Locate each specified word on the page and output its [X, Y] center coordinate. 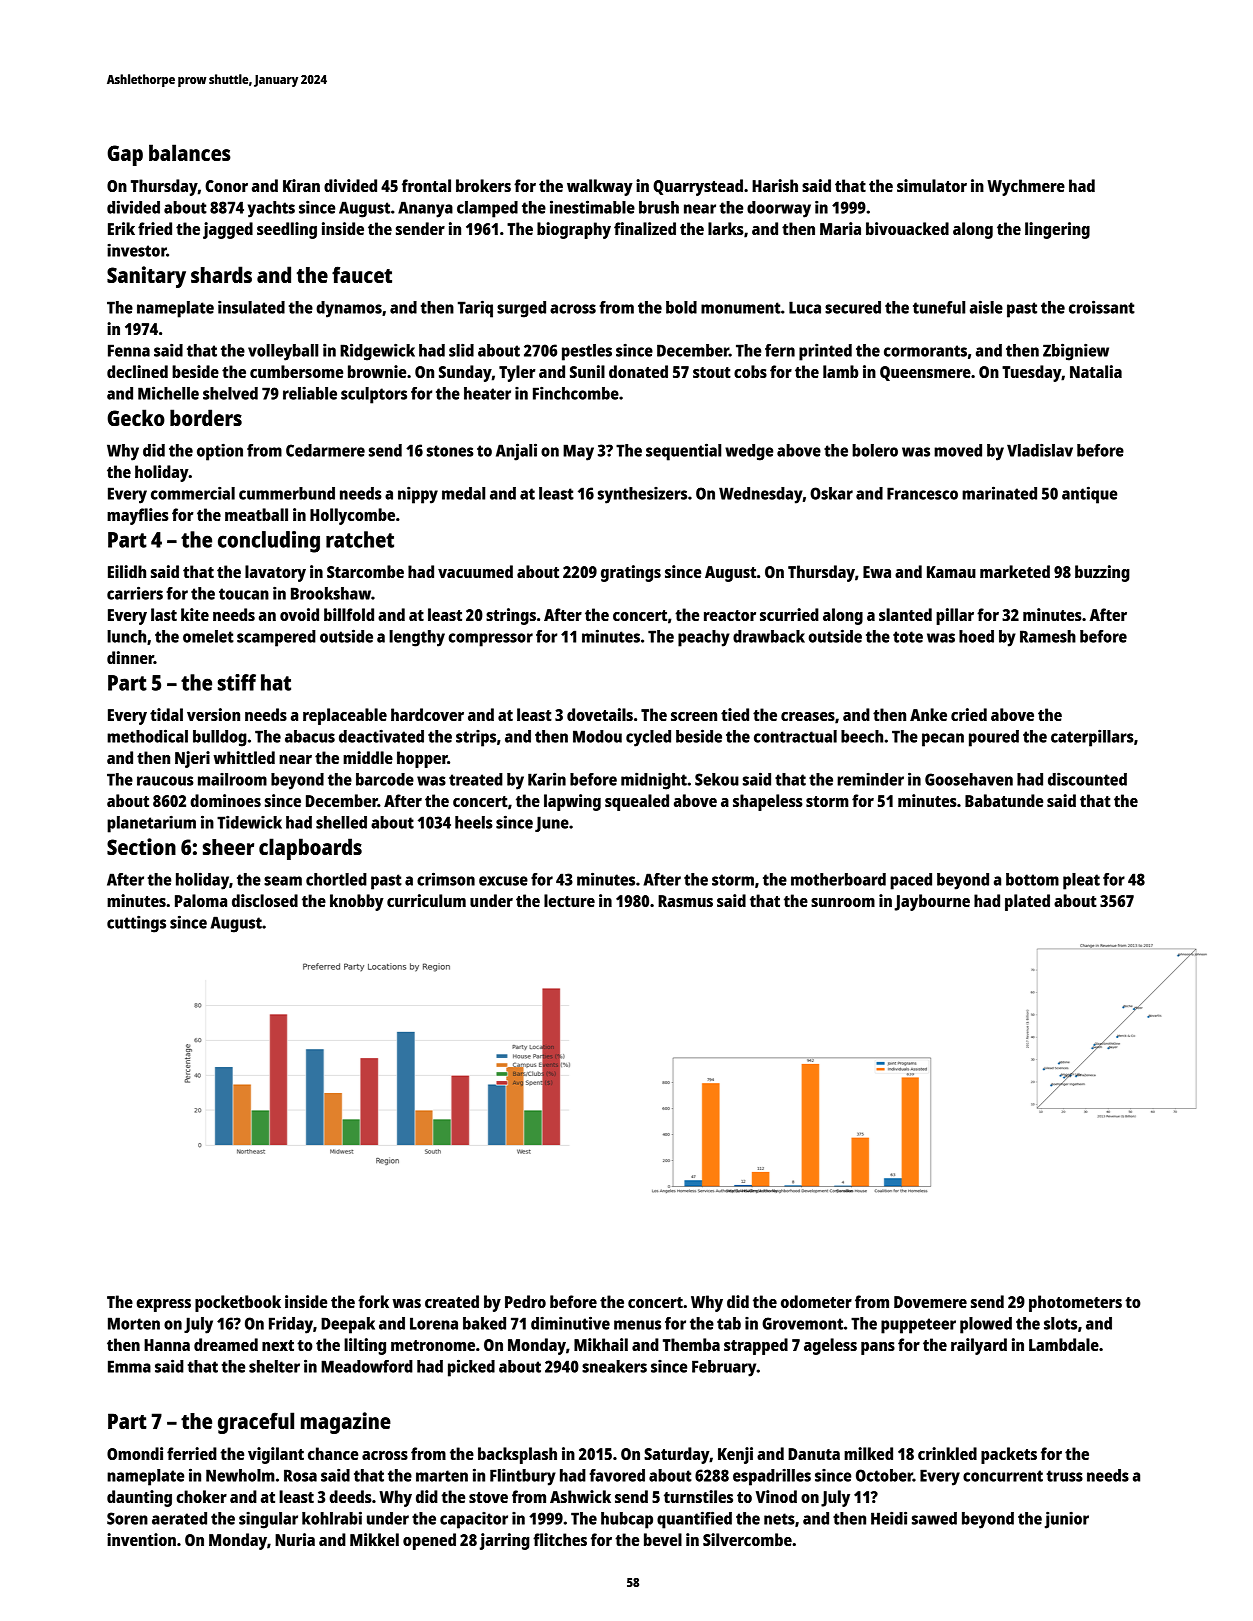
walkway [600, 187]
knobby [357, 902]
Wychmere [1026, 187]
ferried [192, 1453]
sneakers [614, 1366]
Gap [125, 155]
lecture [569, 900]
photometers [1075, 1303]
